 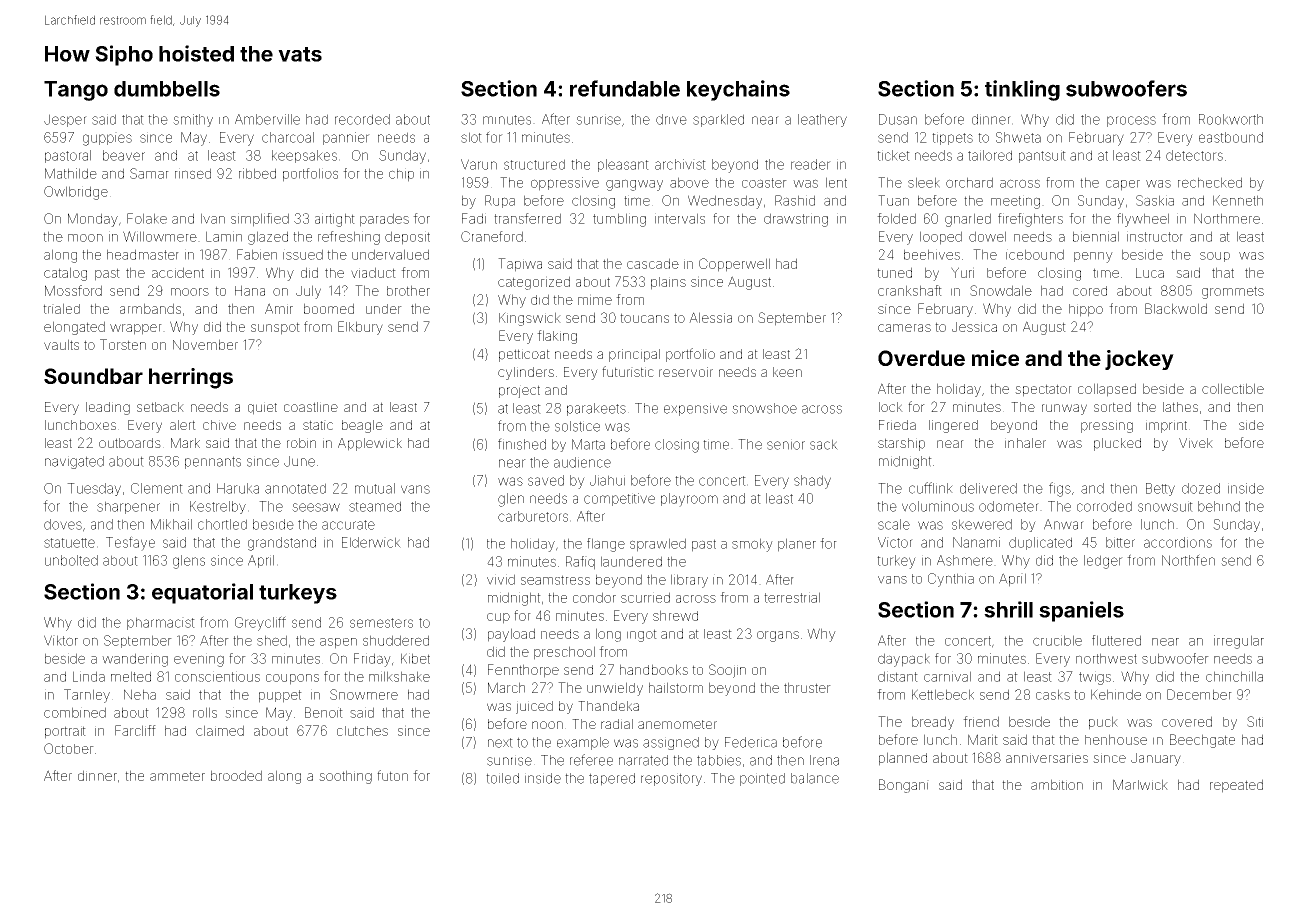 I want to click on ticket, so click(x=893, y=155).
